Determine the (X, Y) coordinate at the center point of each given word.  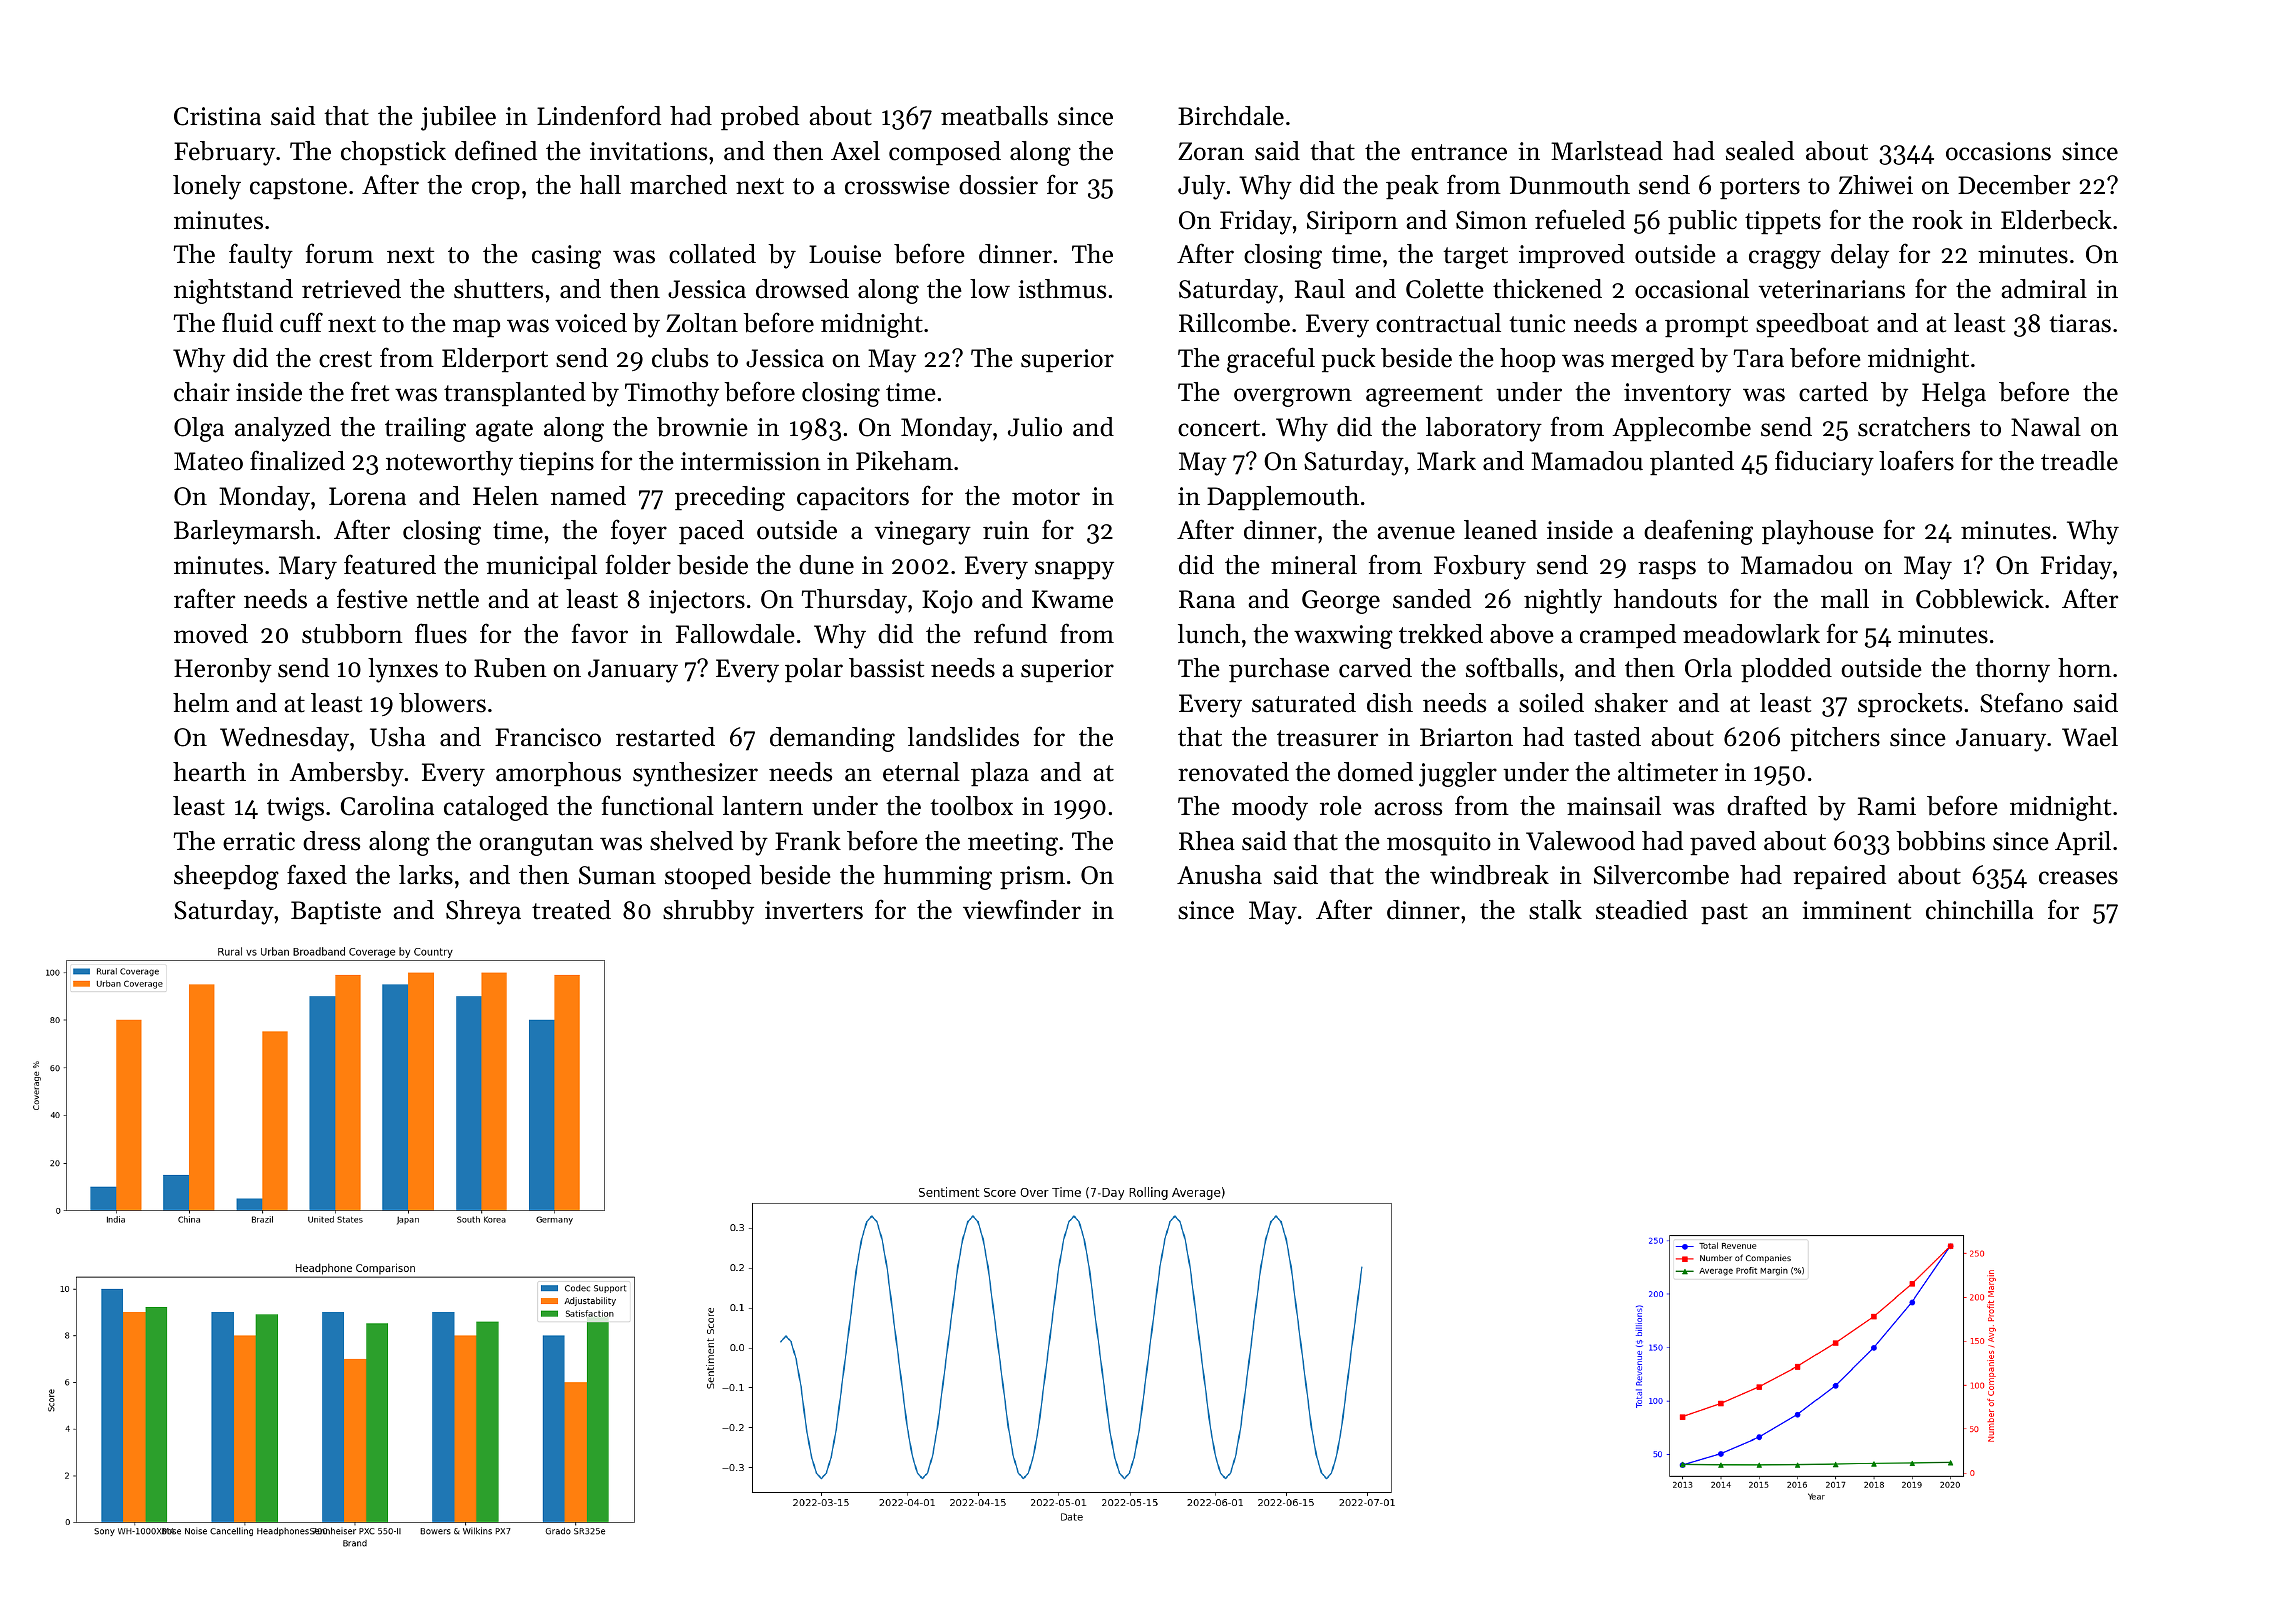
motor (1046, 497)
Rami (1887, 806)
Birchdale (1231, 116)
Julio (1035, 427)
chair (202, 392)
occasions (1998, 151)
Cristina (217, 116)
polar (814, 670)
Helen (506, 496)
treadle (2079, 461)
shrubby (708, 912)
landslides (963, 737)
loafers (1916, 460)
